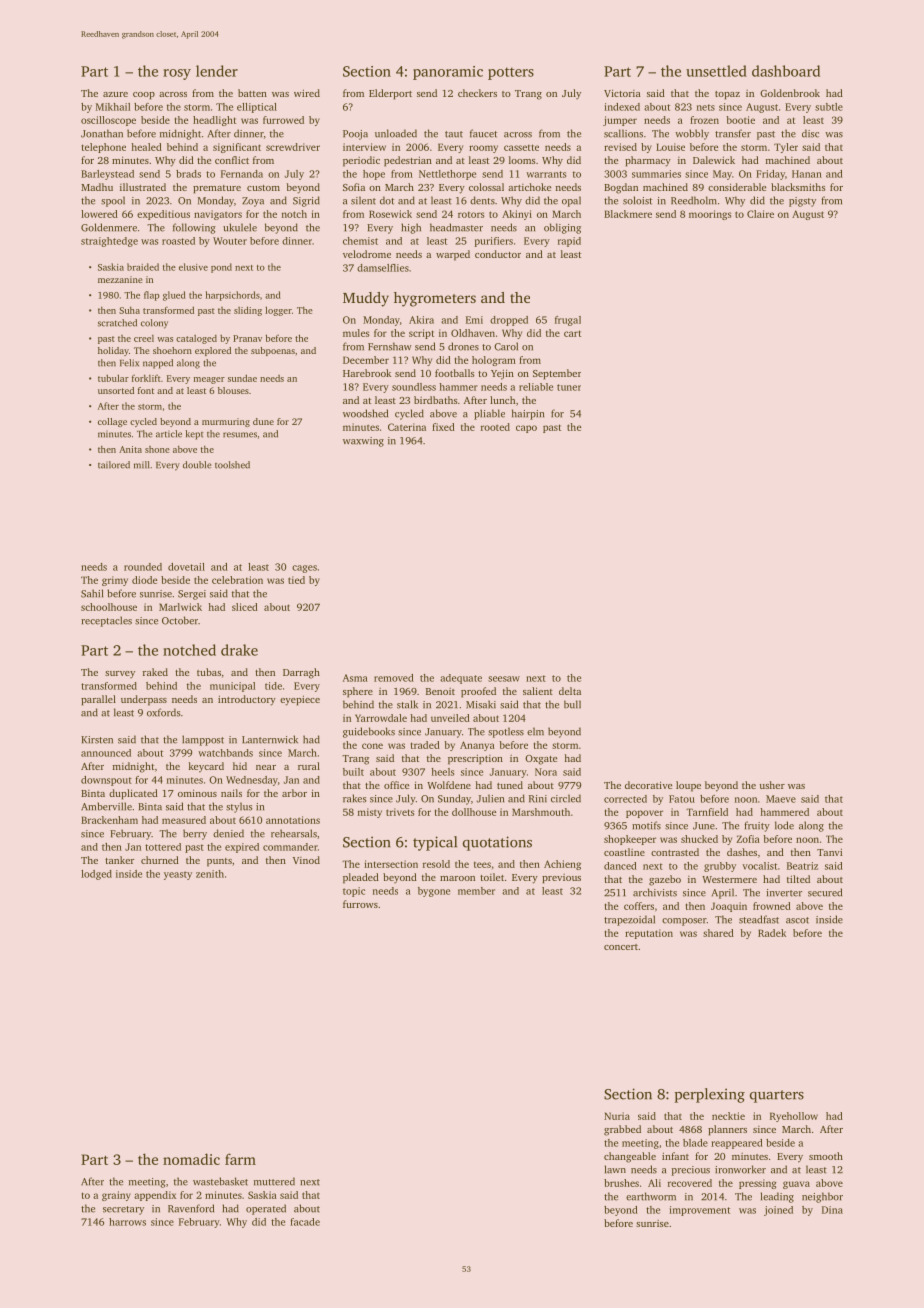 This page has width=924, height=1308. What do you see at coordinates (273, 351) in the page?
I see `subpoenas` at bounding box center [273, 351].
